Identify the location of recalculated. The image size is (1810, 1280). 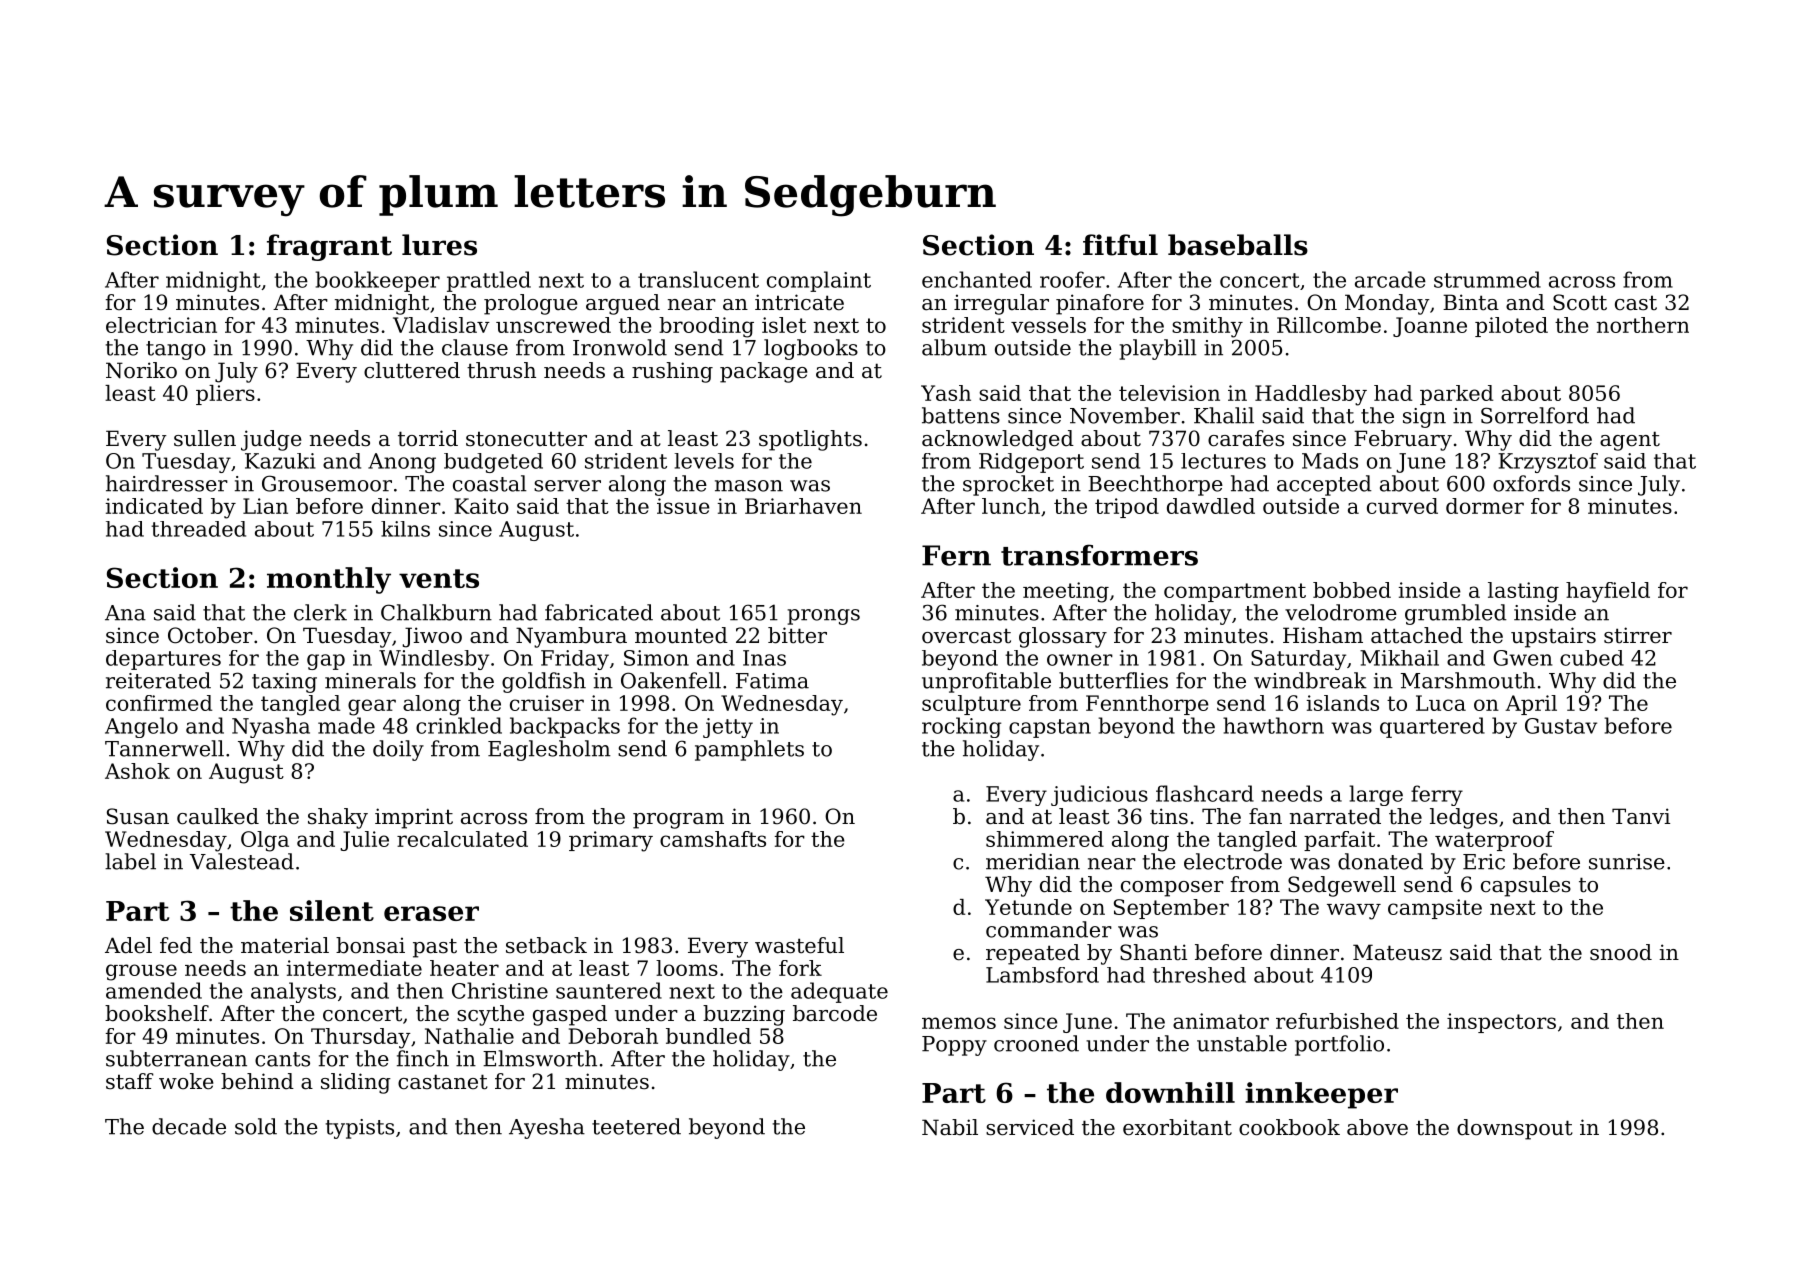
(462, 839).
